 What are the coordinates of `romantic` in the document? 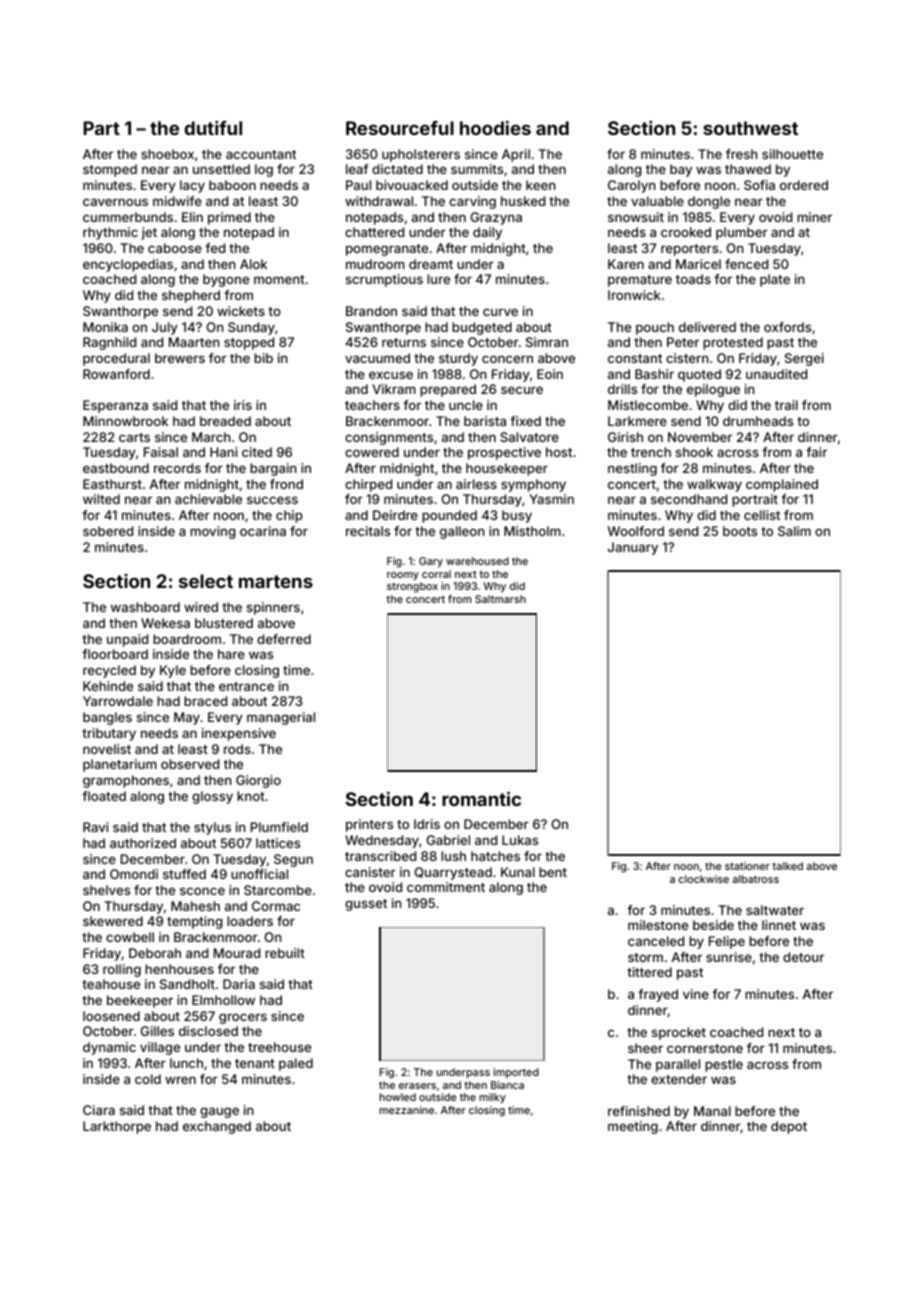 It's located at (481, 798).
